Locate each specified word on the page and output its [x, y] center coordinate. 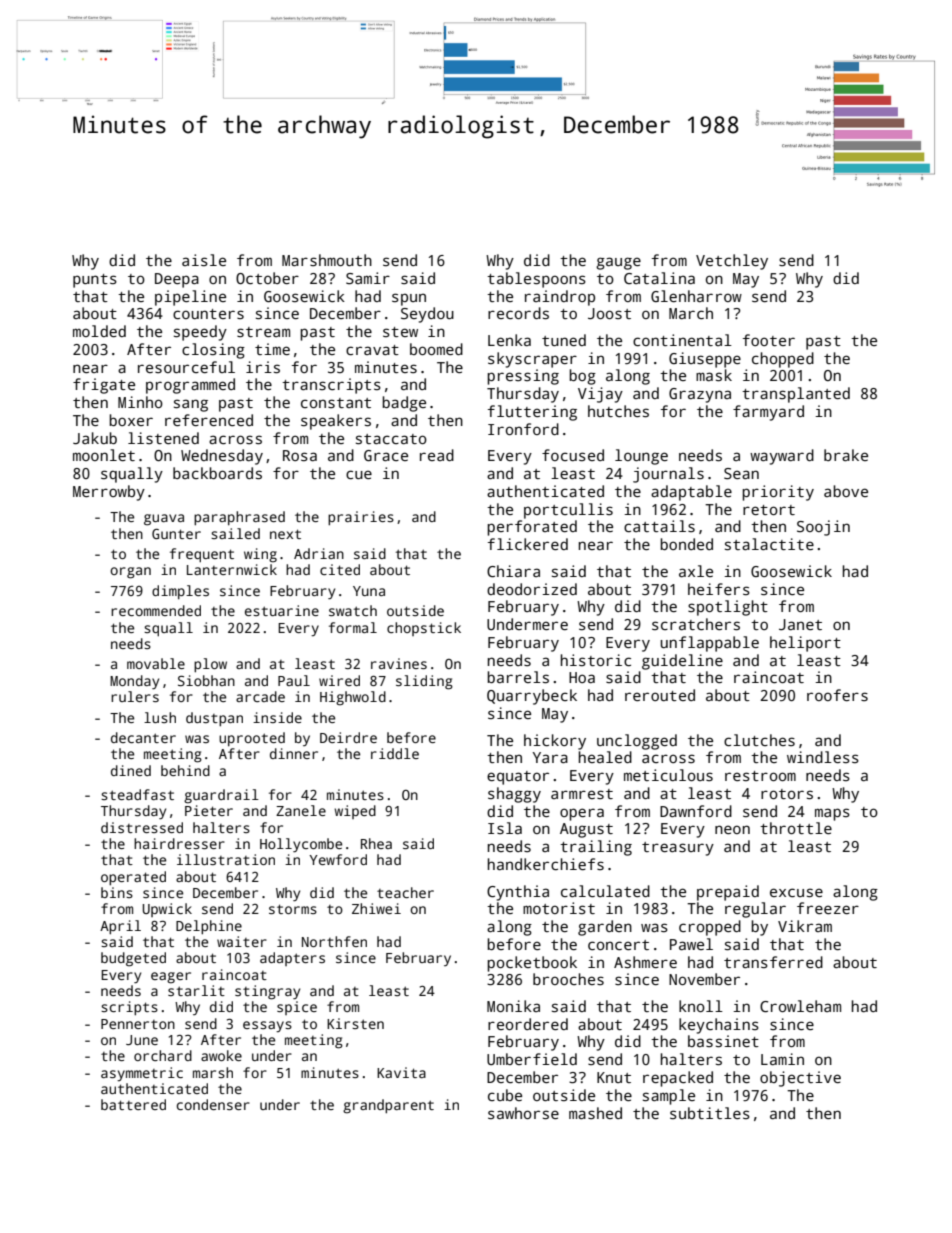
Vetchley [732, 262]
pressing [523, 377]
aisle [204, 260]
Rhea [376, 843]
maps [832, 814]
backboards [217, 473]
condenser [213, 1104]
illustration [226, 859]
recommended [156, 610]
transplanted [796, 395]
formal [353, 627]
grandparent [388, 1106]
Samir [368, 278]
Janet [800, 624]
